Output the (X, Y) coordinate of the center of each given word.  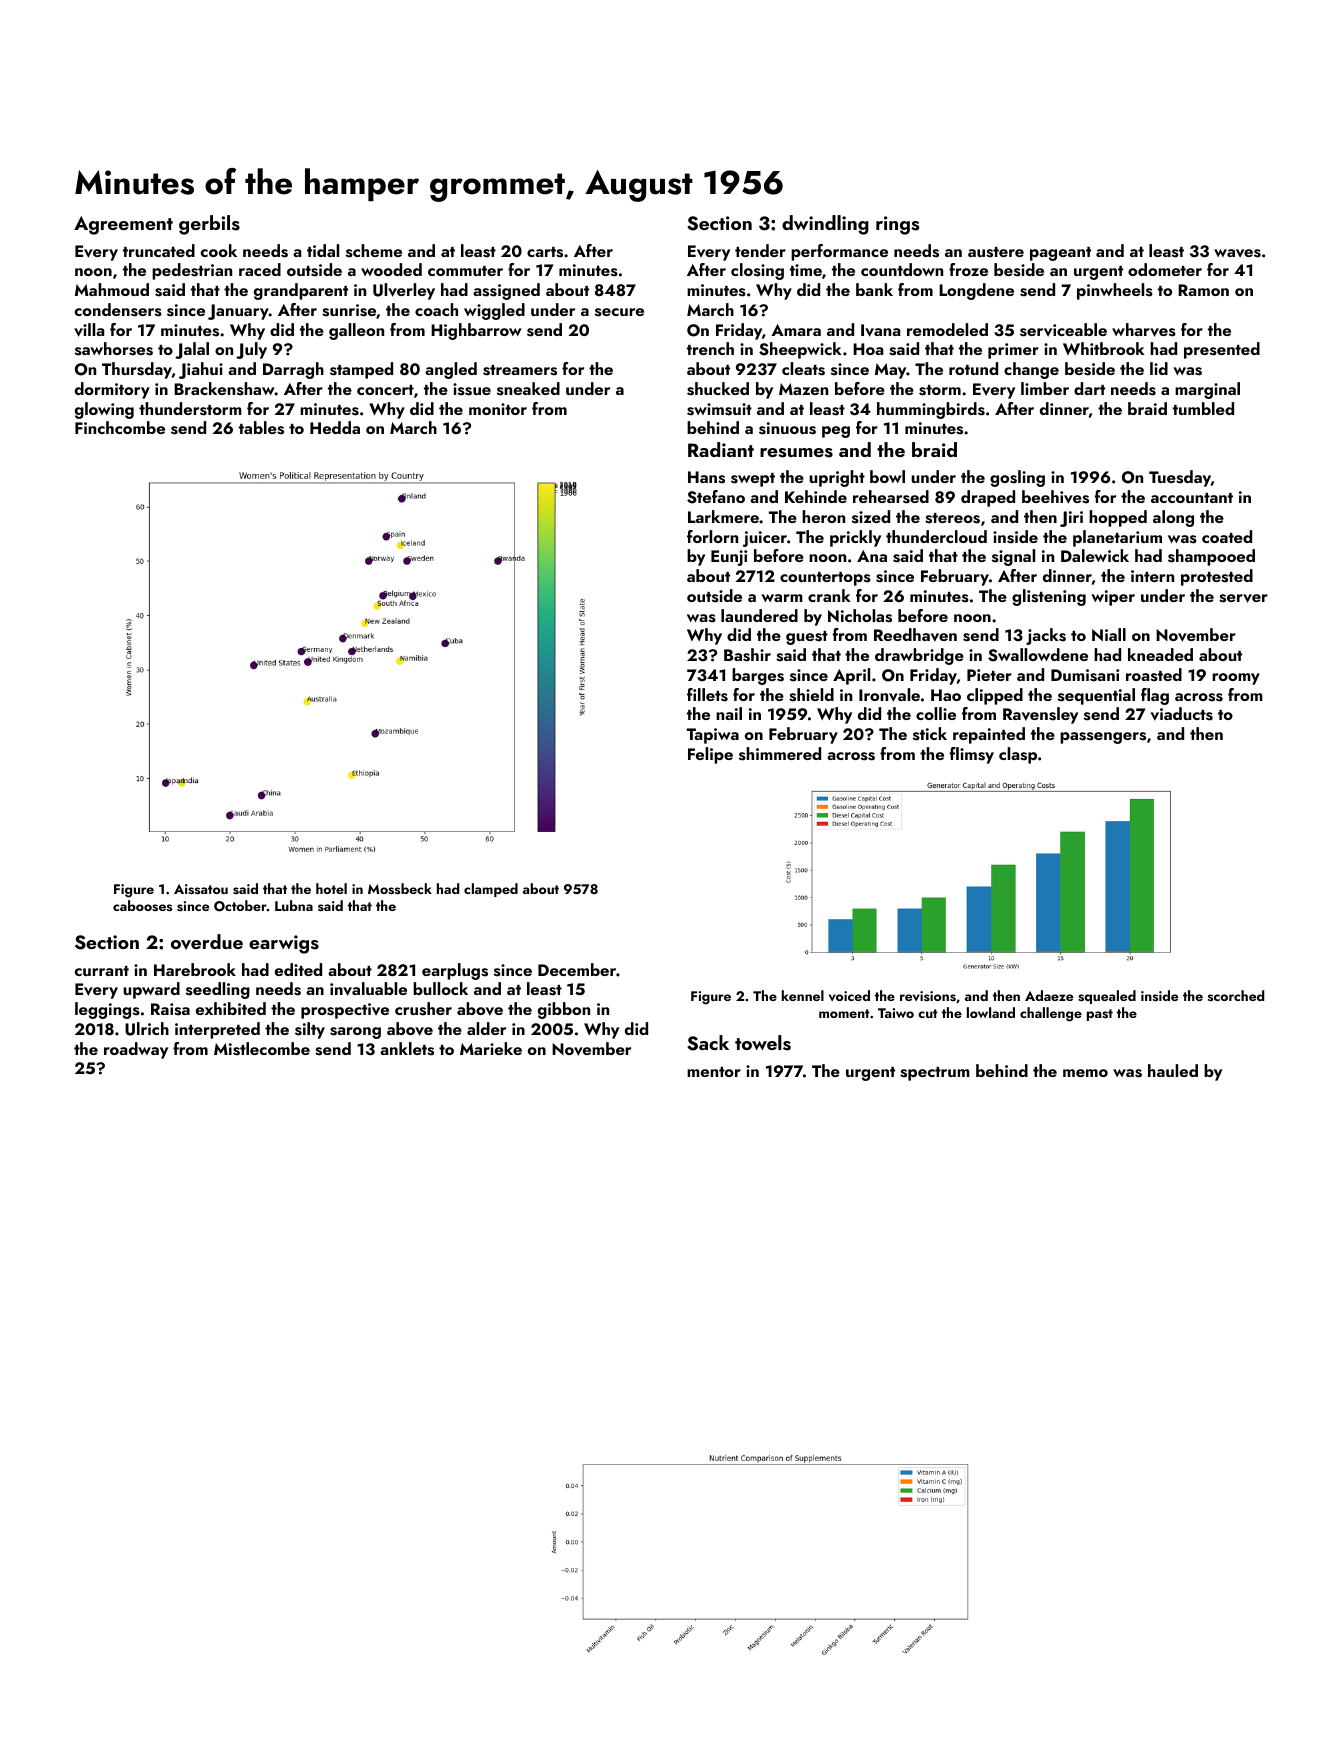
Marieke (491, 1048)
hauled (1173, 1070)
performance (839, 252)
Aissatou (201, 889)
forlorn (712, 536)
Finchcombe (120, 427)
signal (1013, 557)
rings (897, 225)
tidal (323, 250)
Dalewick (1095, 555)
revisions (928, 996)
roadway (136, 1050)
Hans (706, 477)
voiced (849, 995)
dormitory (112, 390)
